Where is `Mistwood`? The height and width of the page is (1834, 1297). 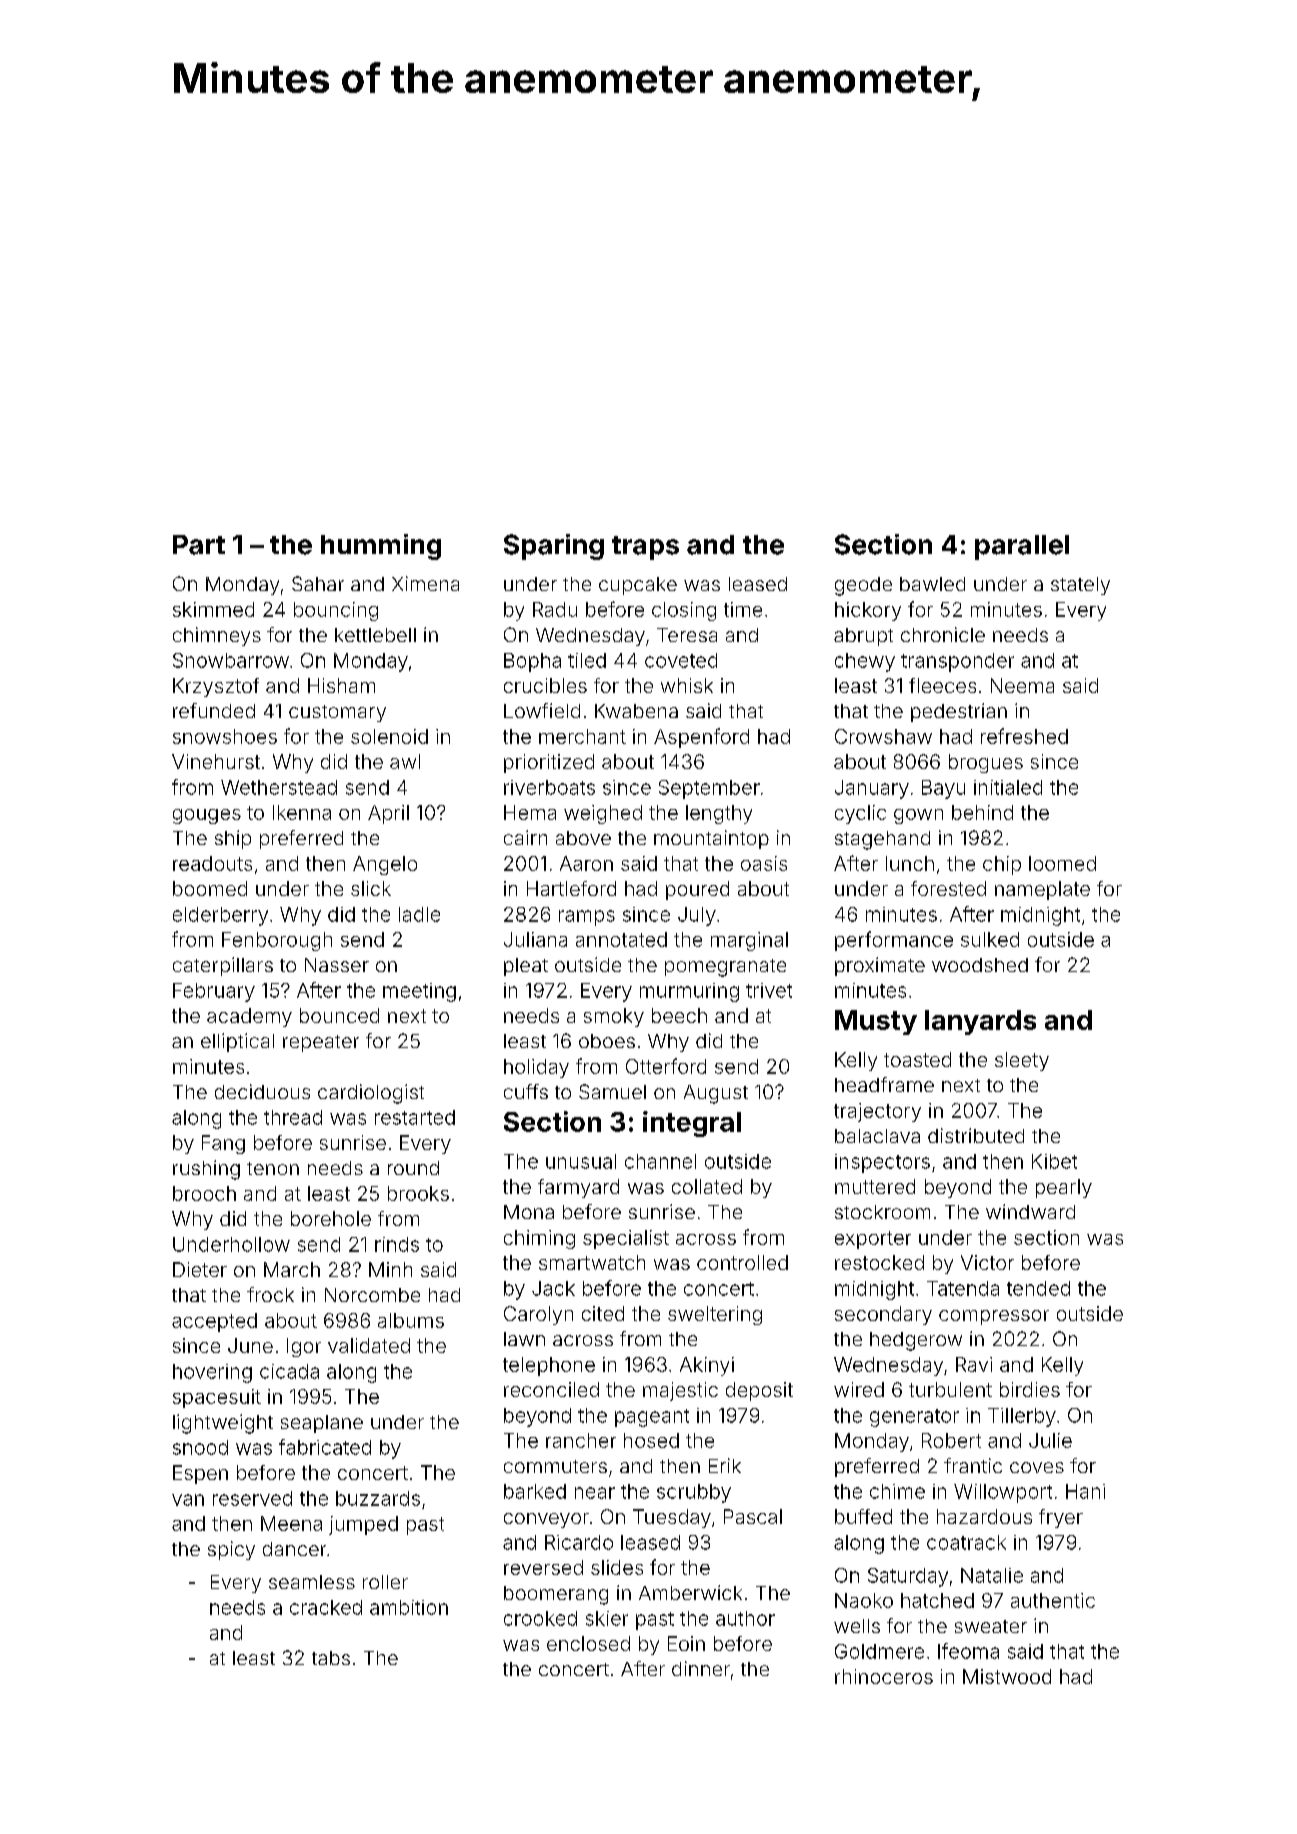 Mistwood is located at coordinates (1007, 1676).
